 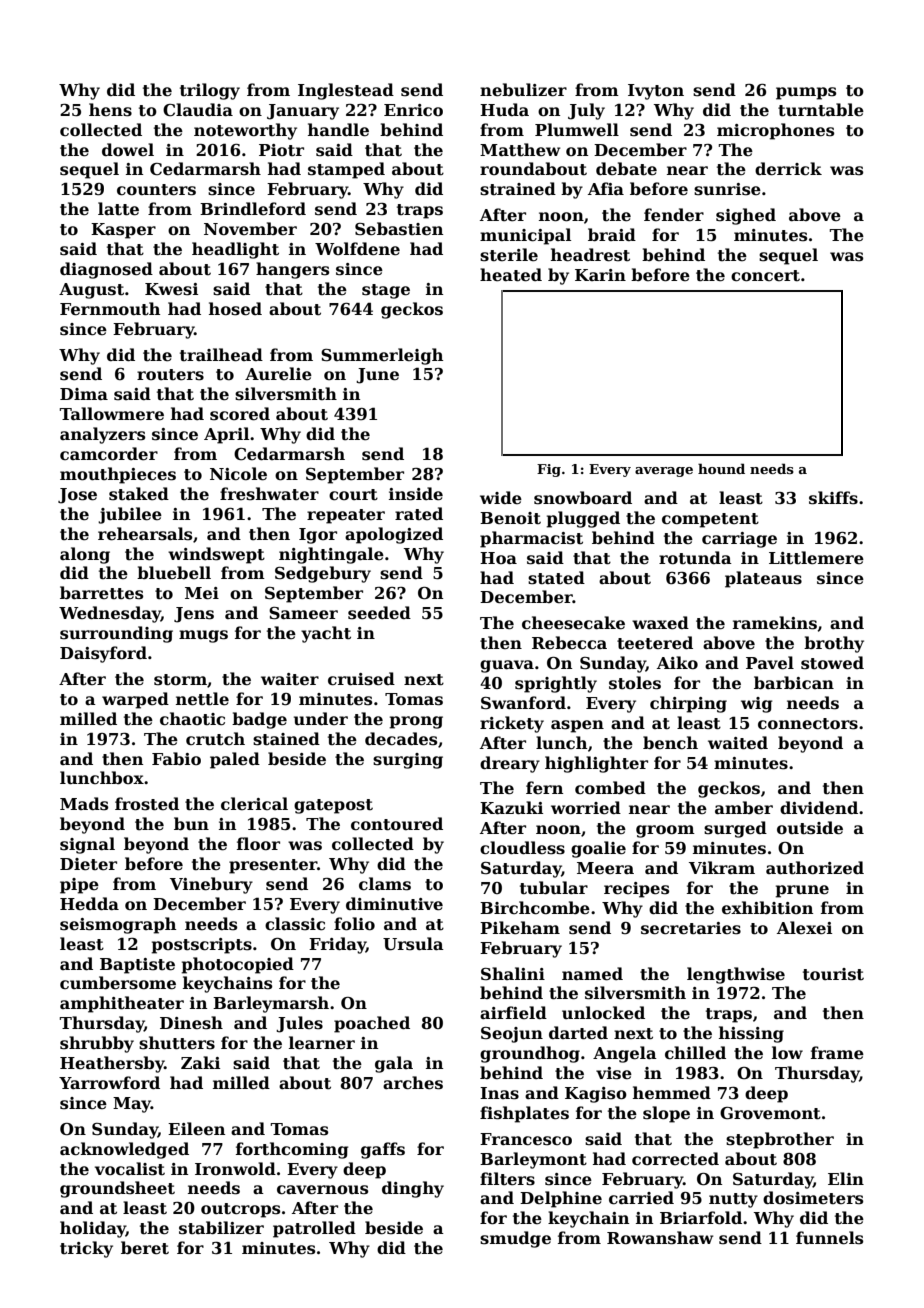 I want to click on Friday, so click(x=337, y=945).
